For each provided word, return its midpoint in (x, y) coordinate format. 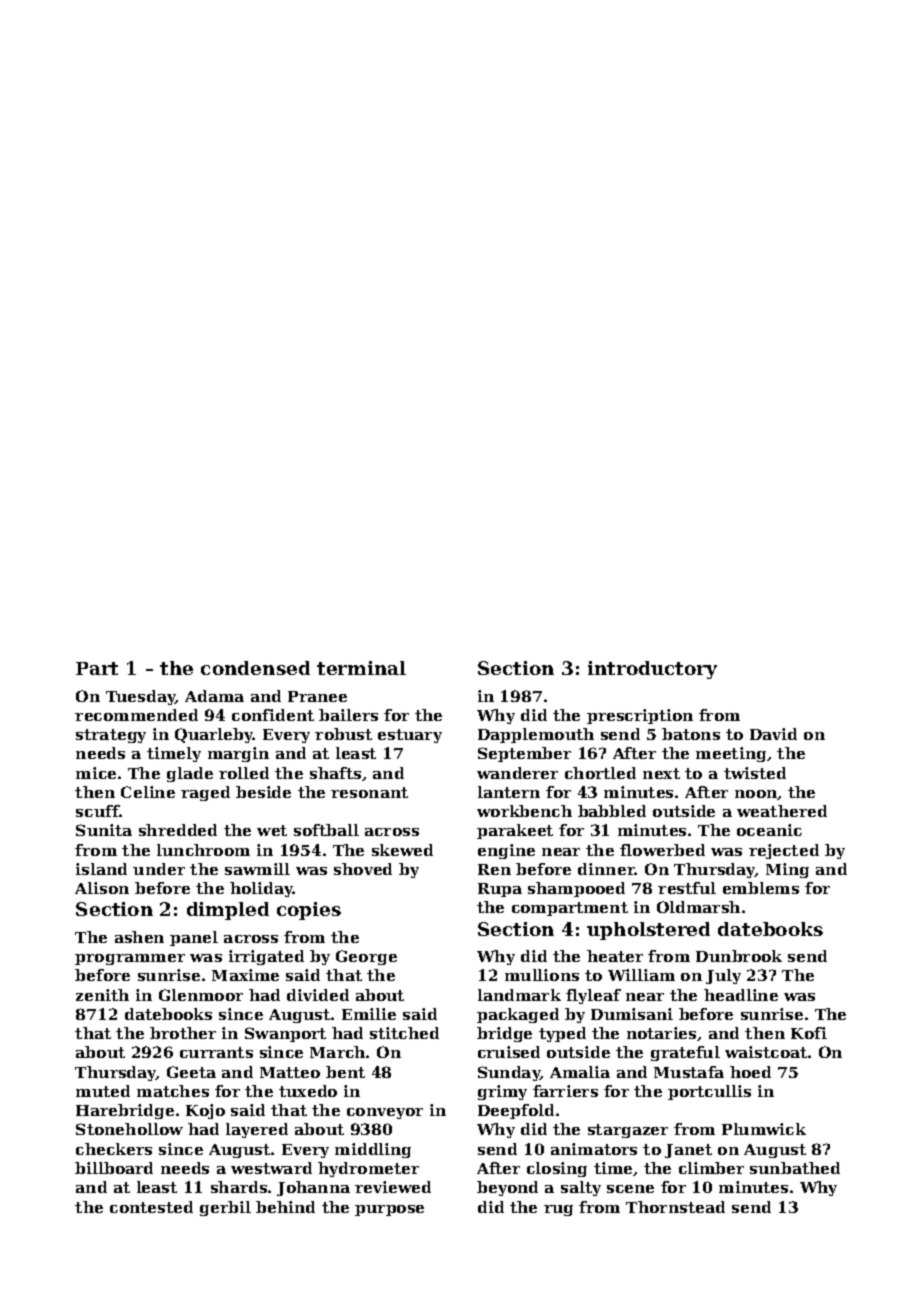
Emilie (369, 1014)
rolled (244, 773)
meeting (731, 754)
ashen (139, 937)
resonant (369, 792)
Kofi (809, 1033)
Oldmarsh (698, 907)
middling (373, 1150)
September (524, 754)
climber (711, 1168)
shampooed (576, 889)
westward (271, 1168)
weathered (782, 811)
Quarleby (214, 735)
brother (183, 1033)
